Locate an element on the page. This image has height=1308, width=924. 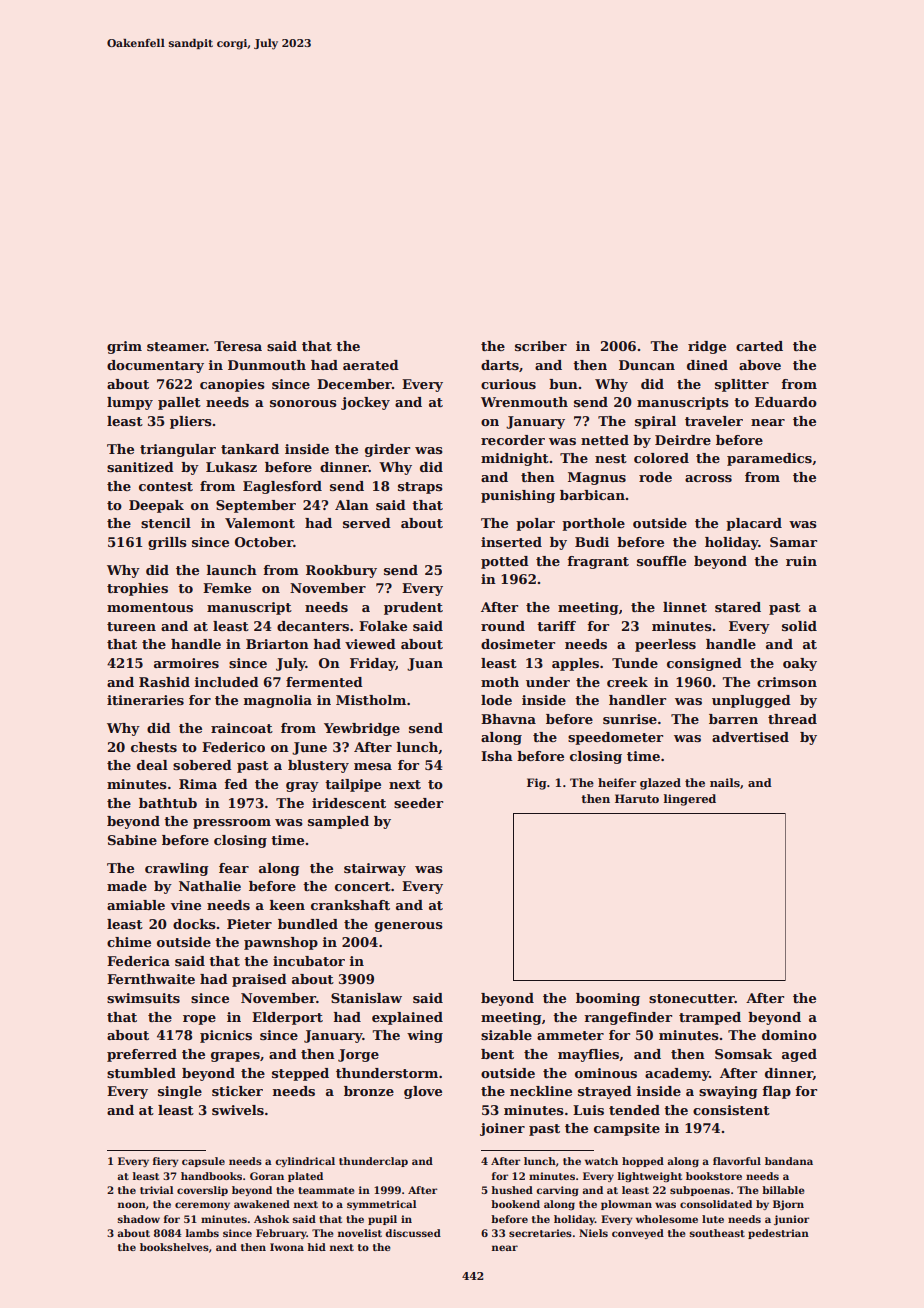
tramped is located at coordinates (710, 1018).
